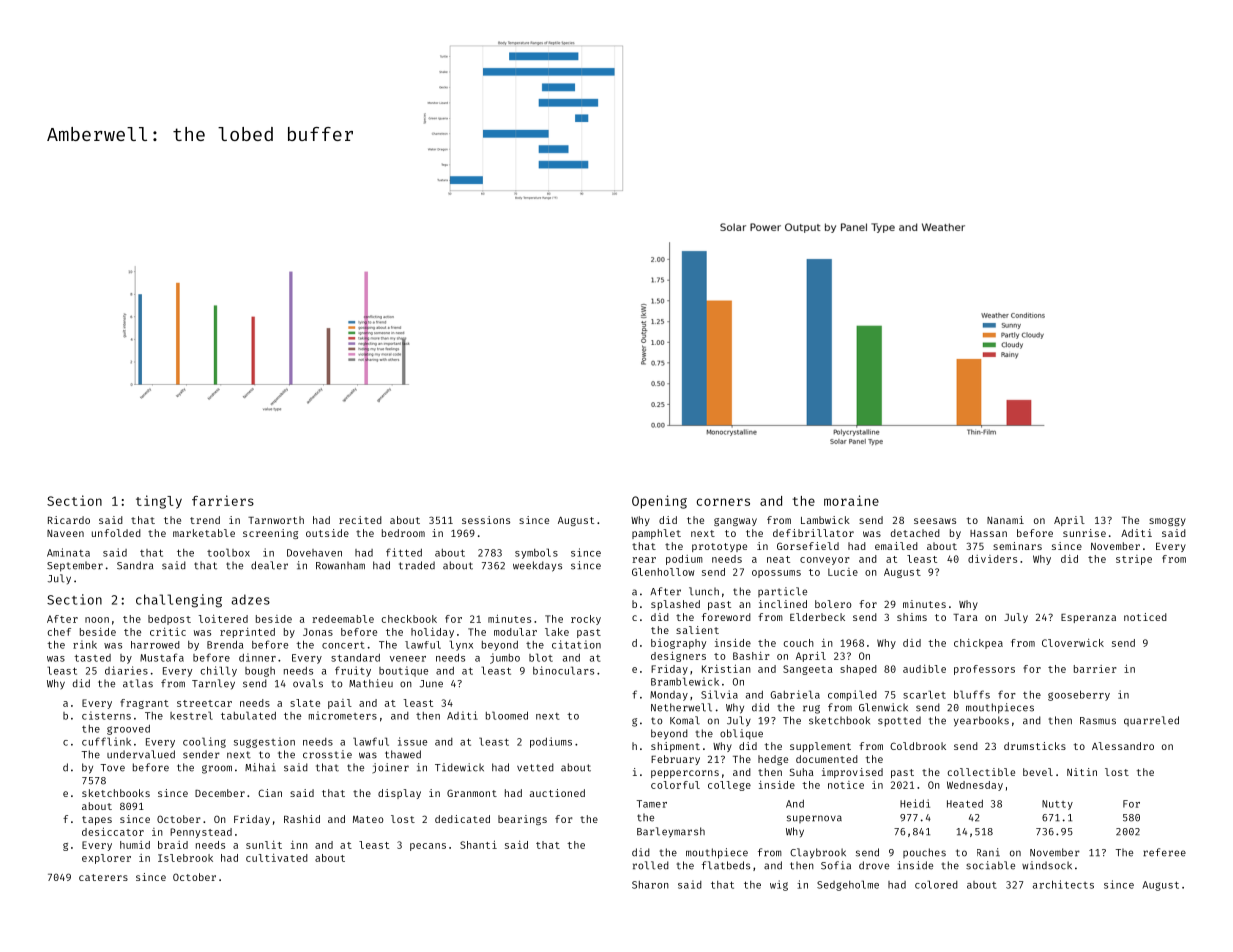  What do you see at coordinates (69, 520) in the image?
I see `Ricardo` at bounding box center [69, 520].
